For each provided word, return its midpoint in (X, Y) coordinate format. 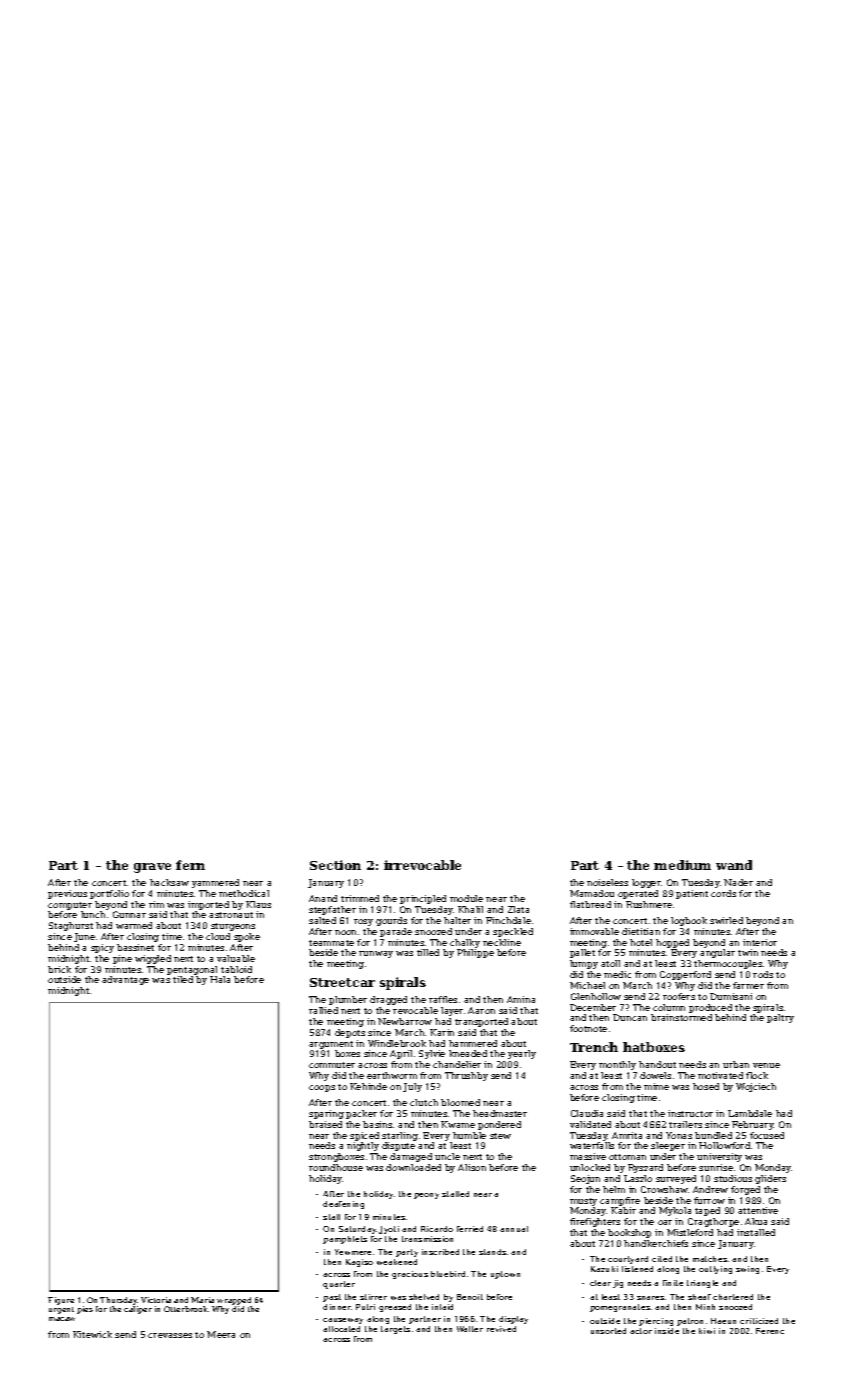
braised (325, 1124)
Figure (61, 1301)
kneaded (468, 1053)
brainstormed (681, 1017)
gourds (391, 921)
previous (67, 894)
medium (682, 865)
